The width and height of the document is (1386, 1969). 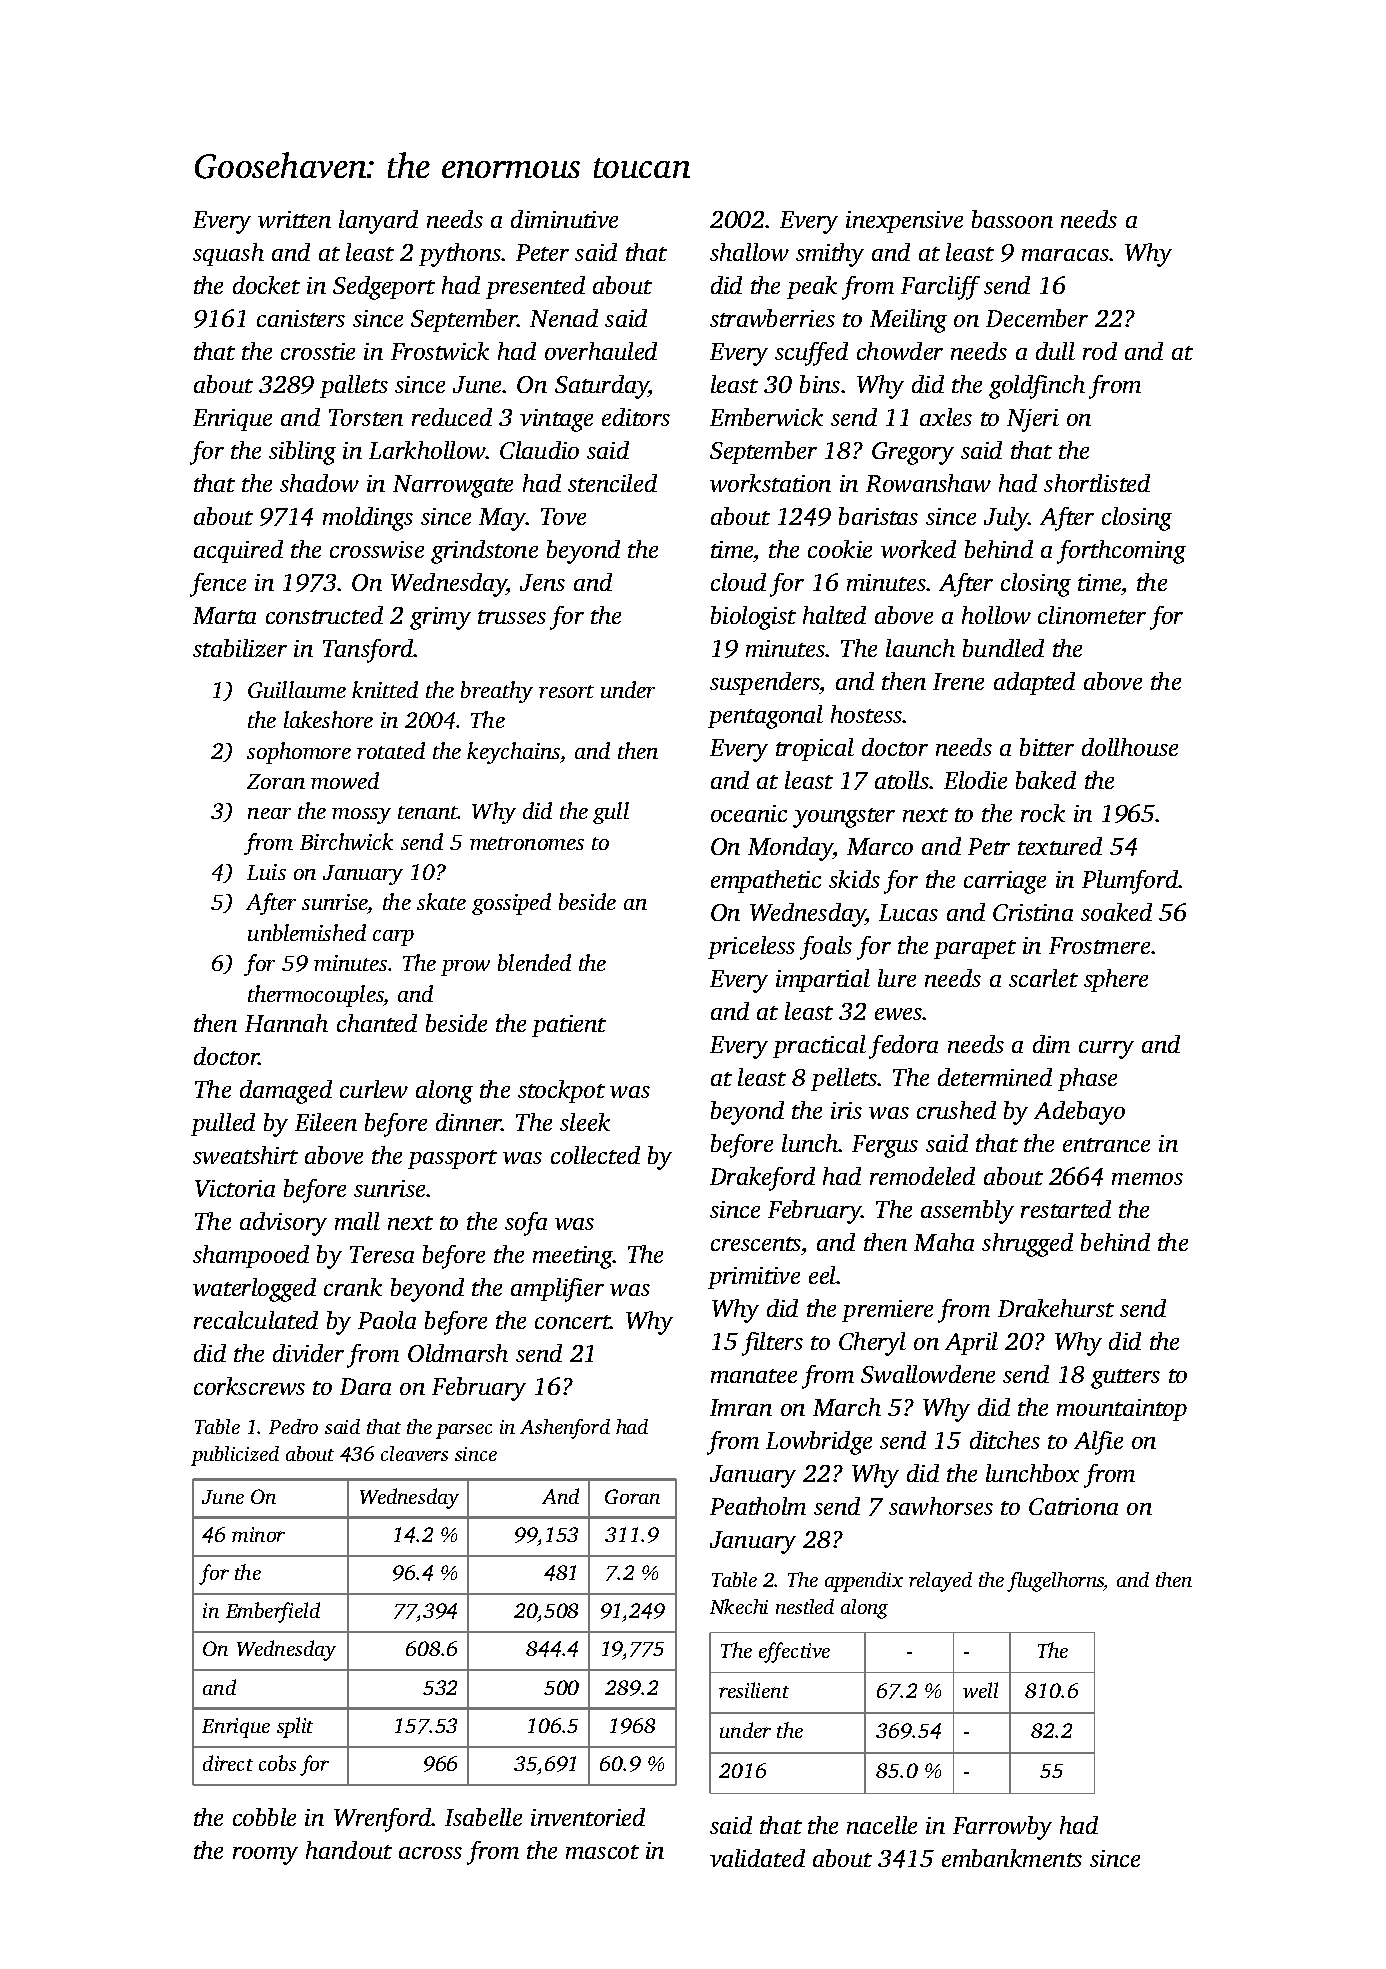 I want to click on crosswise, so click(x=377, y=549).
